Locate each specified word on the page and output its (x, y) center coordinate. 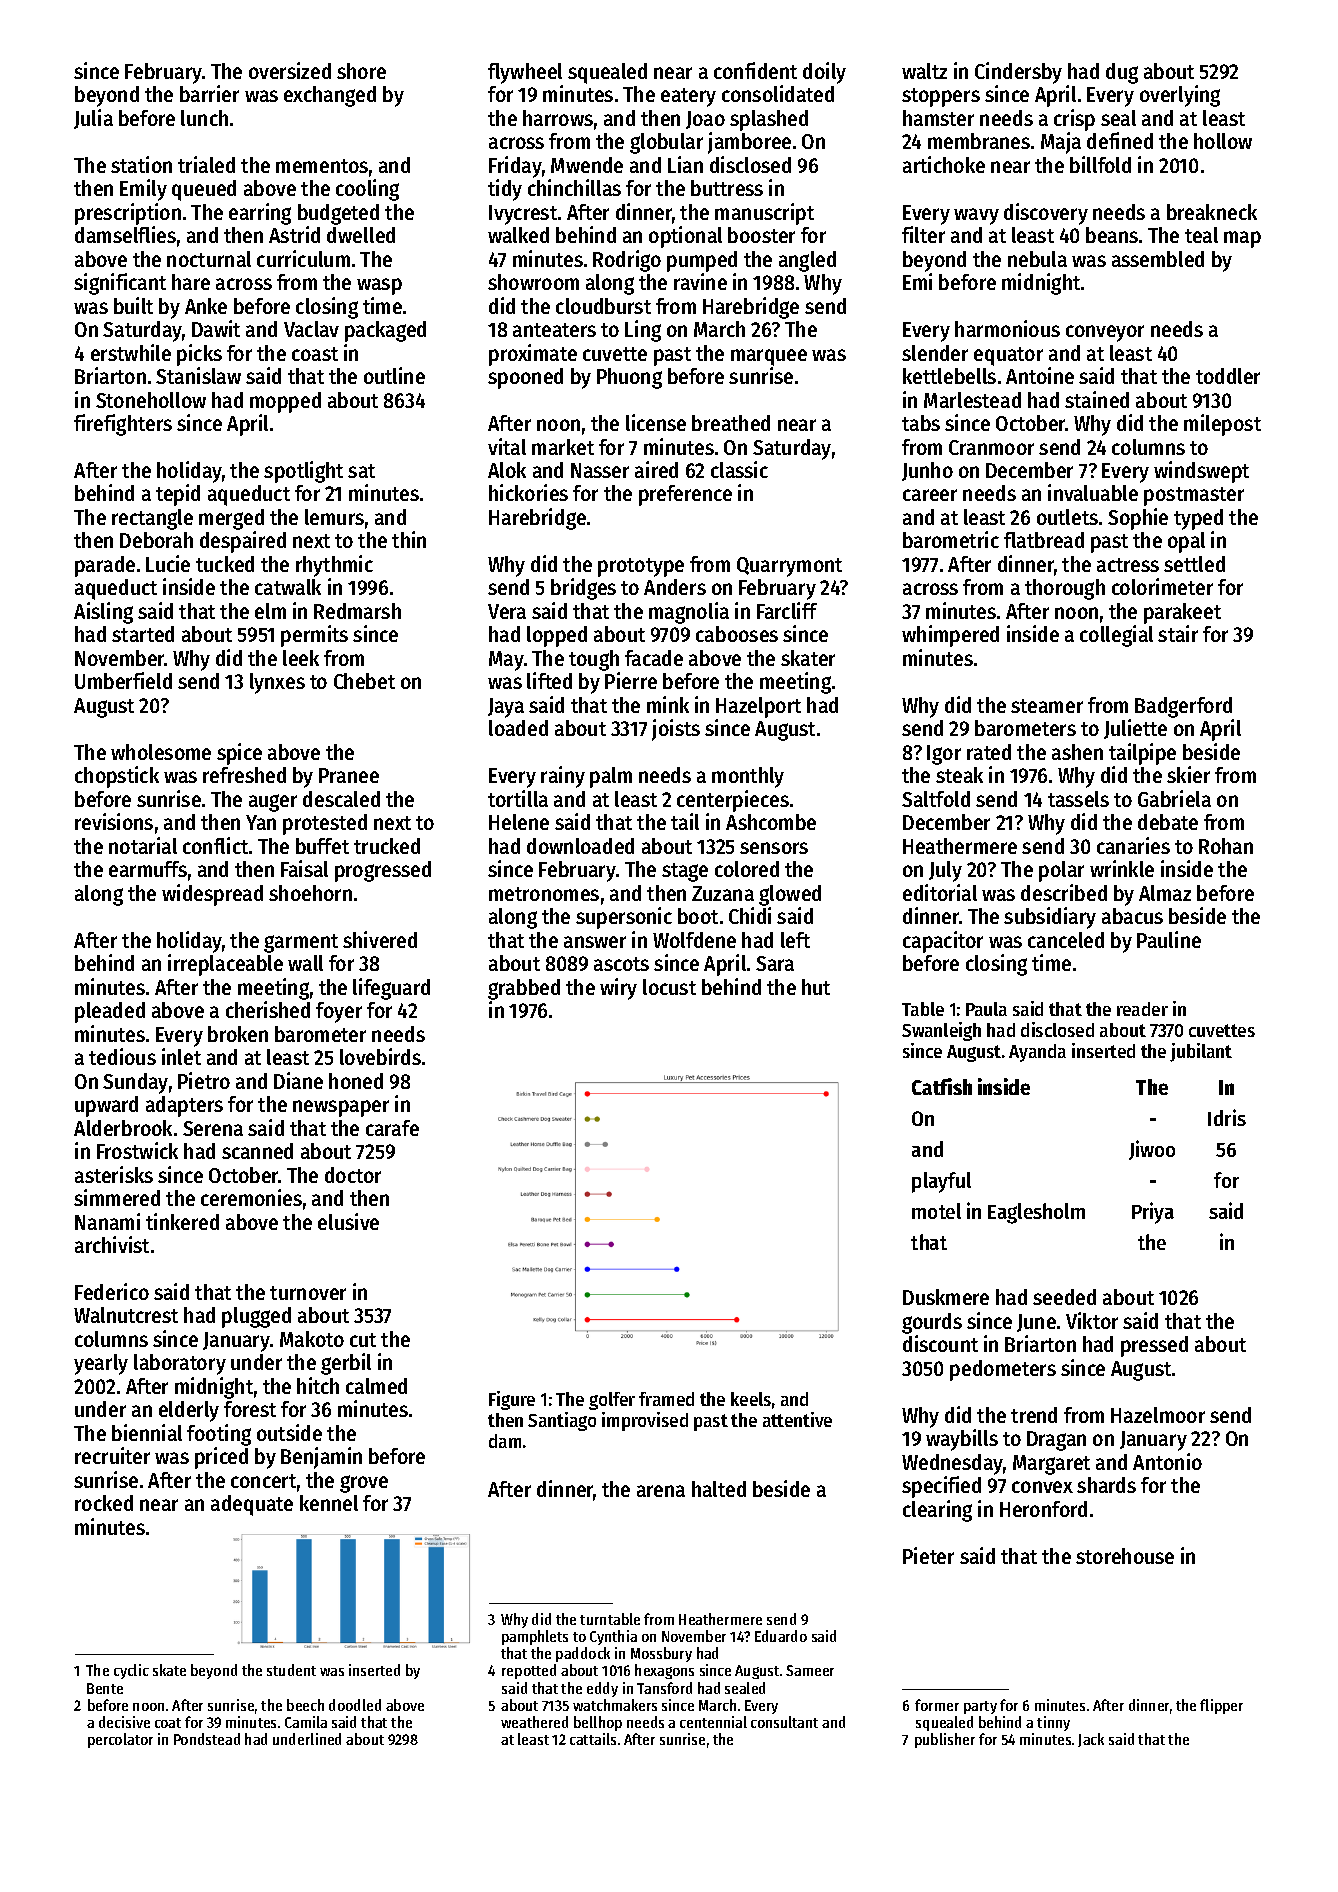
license (656, 422)
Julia (93, 119)
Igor (944, 755)
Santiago (562, 1421)
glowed (790, 895)
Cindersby (1018, 73)
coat (168, 1723)
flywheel (525, 73)
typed (1198, 519)
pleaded (110, 1012)
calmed (376, 1386)
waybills (962, 1440)
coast (315, 354)
